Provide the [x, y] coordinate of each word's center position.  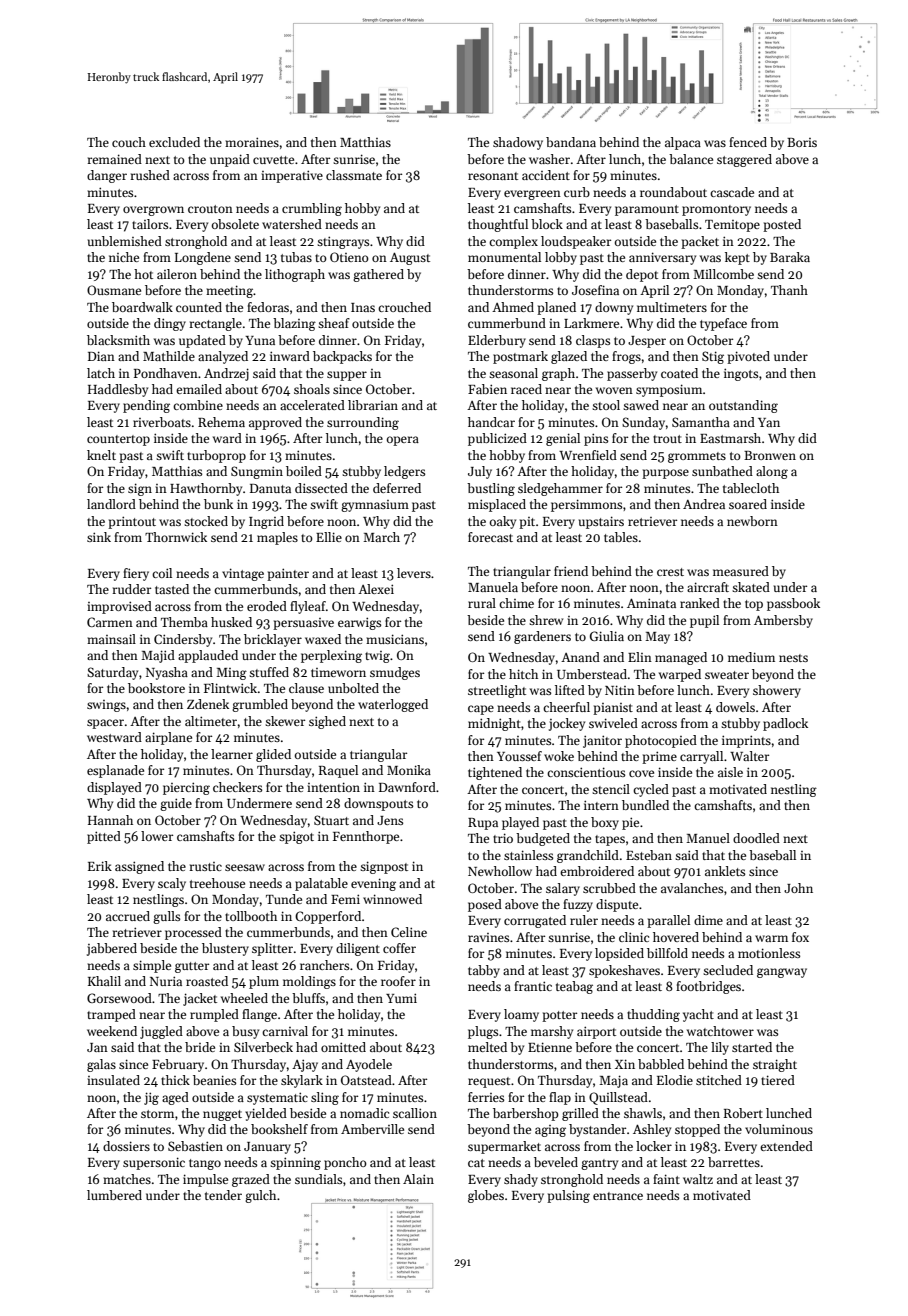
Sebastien [195, 1146]
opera [403, 441]
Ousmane [114, 290]
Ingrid [266, 522]
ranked [700, 603]
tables [621, 537]
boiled [304, 471]
